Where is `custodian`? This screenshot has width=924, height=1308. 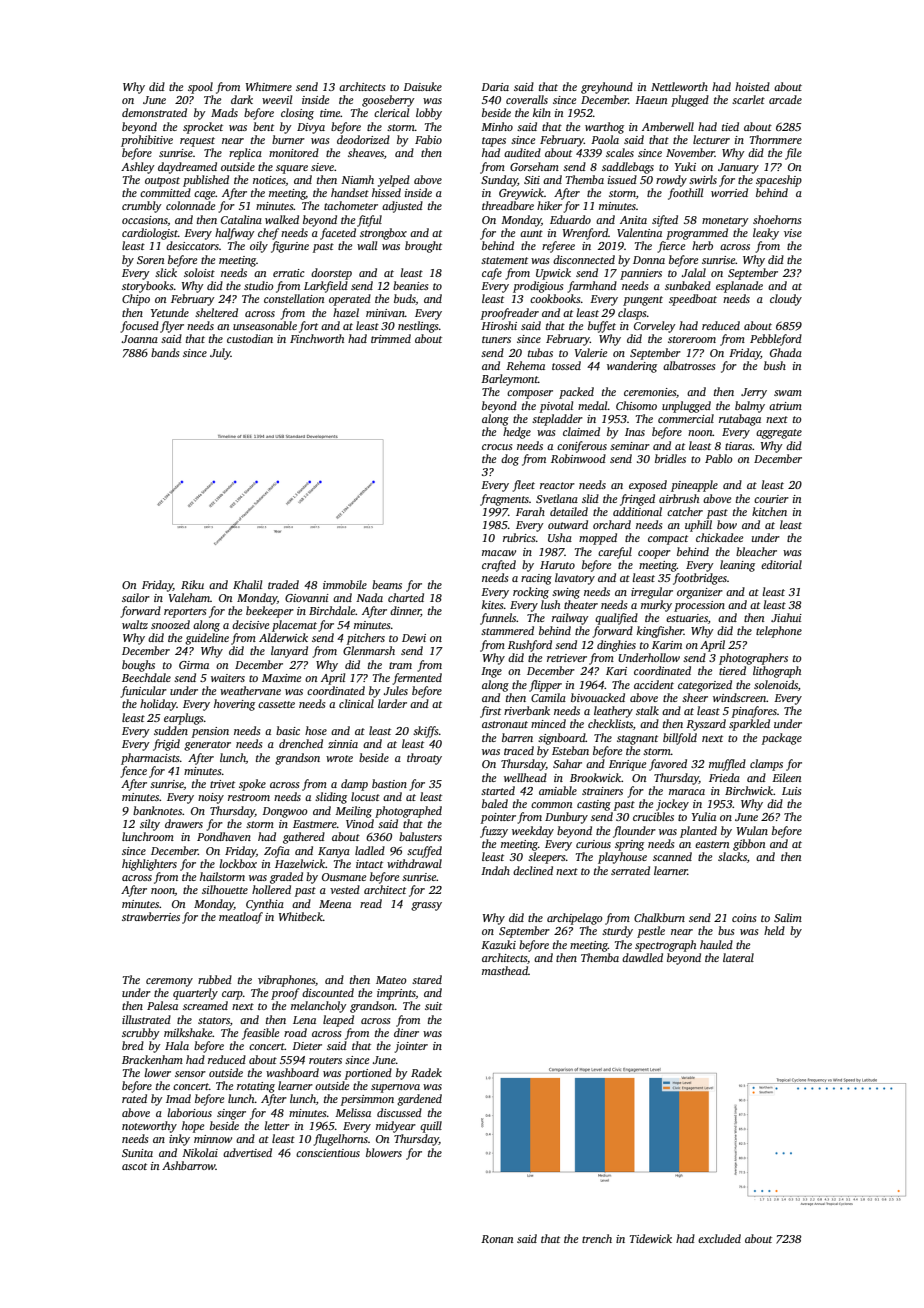 custodian is located at coordinates (250, 338).
